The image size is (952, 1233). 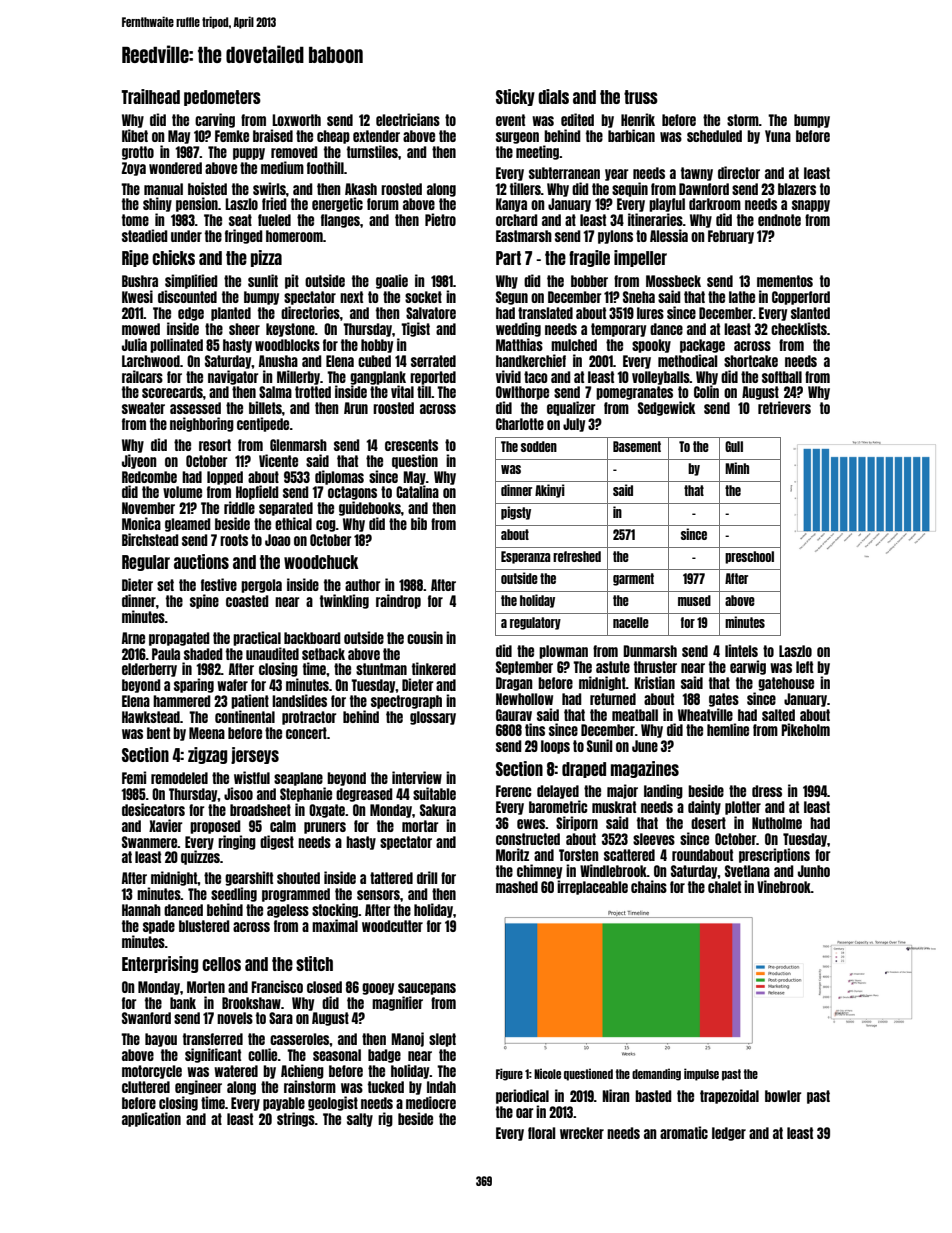 What do you see at coordinates (182, 492) in the image?
I see `volume` at bounding box center [182, 492].
